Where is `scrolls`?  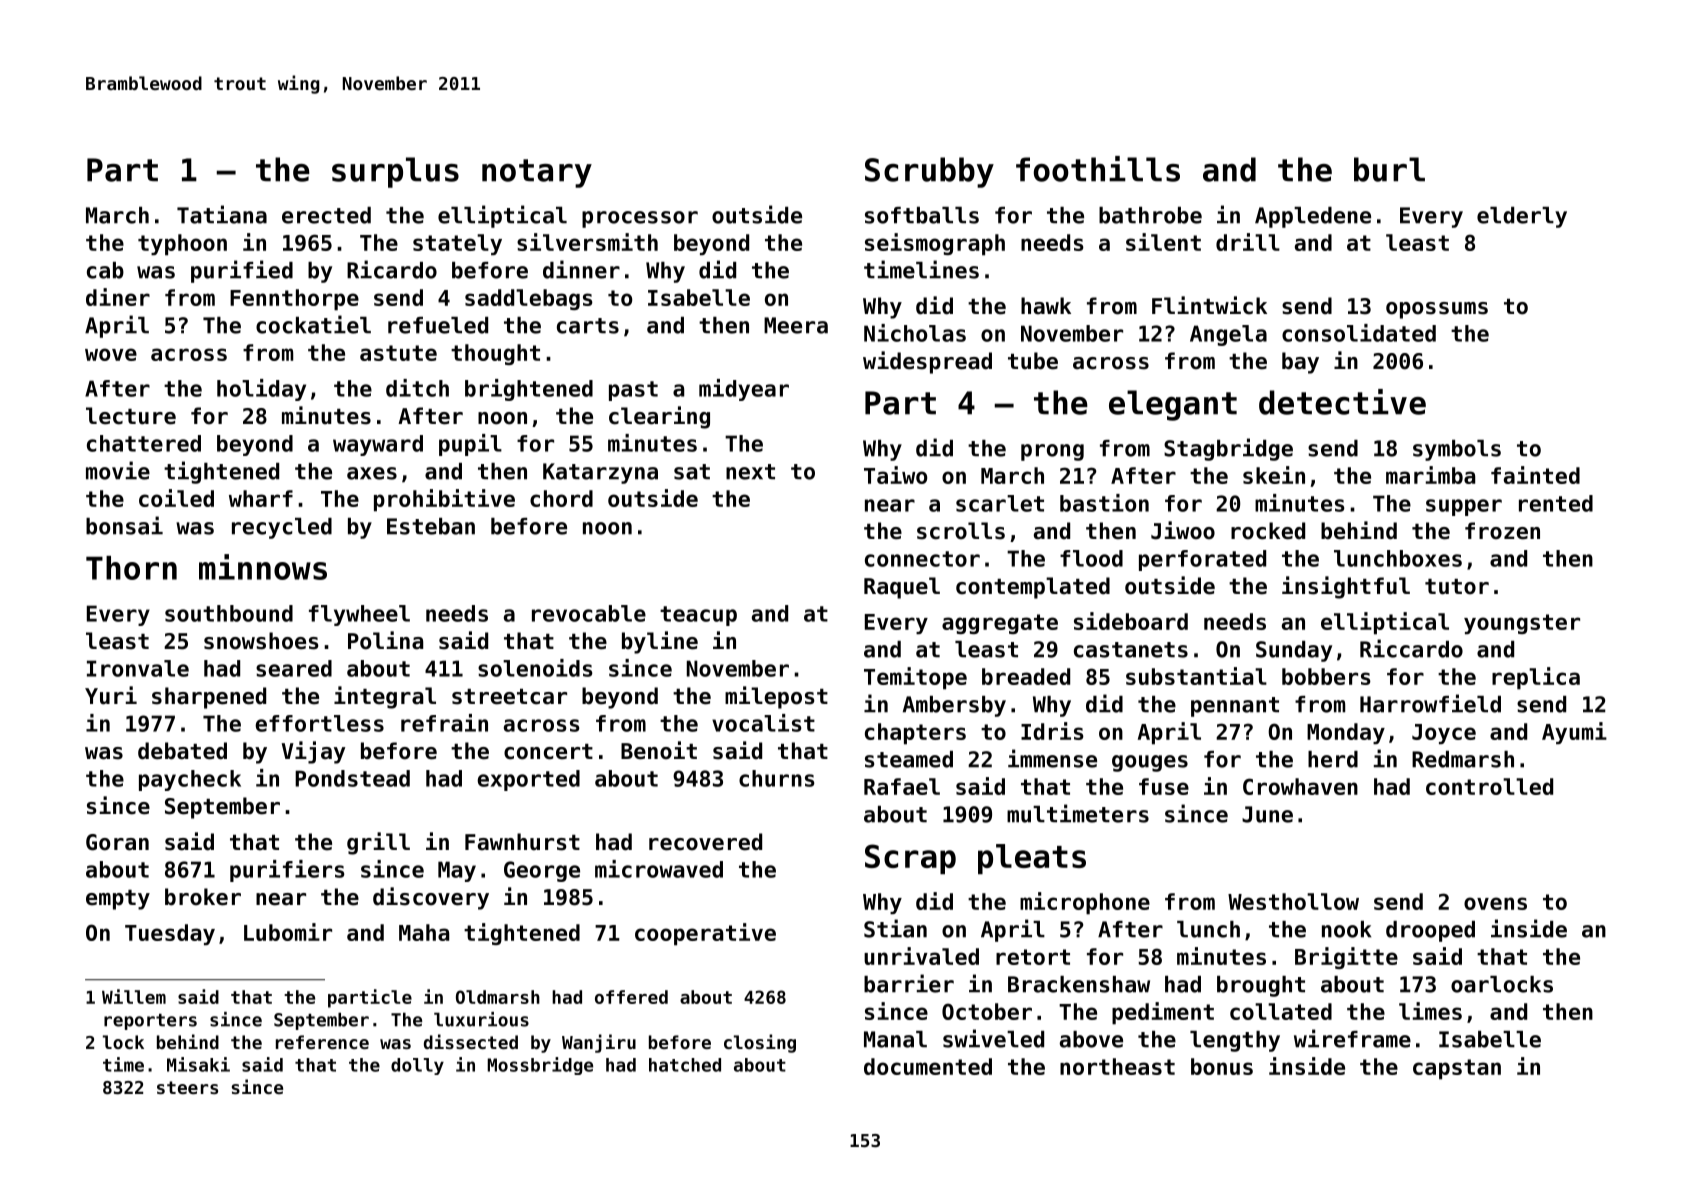
scrolls is located at coordinates (961, 531).
